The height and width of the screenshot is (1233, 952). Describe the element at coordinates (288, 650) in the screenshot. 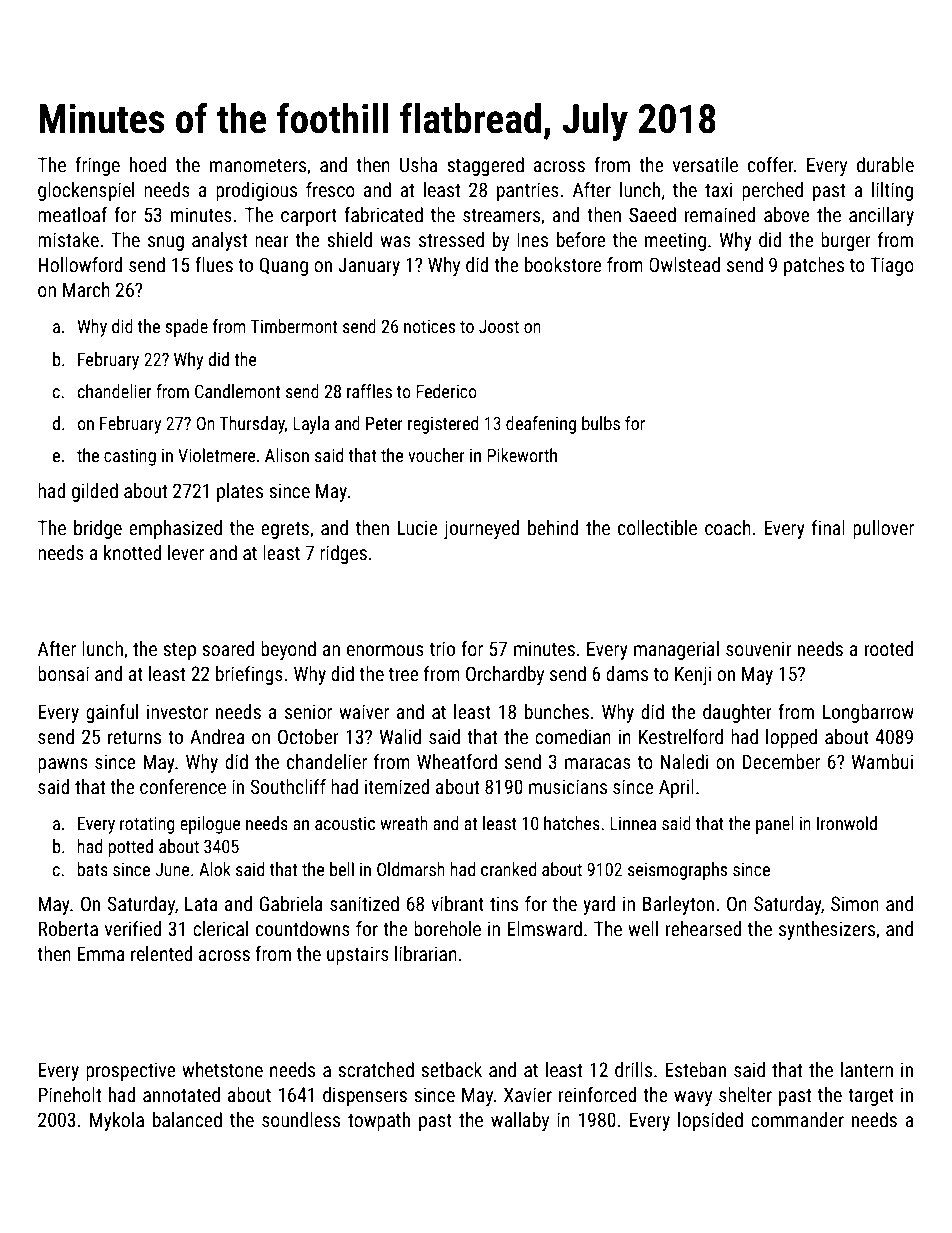

I see `beyond` at that location.
